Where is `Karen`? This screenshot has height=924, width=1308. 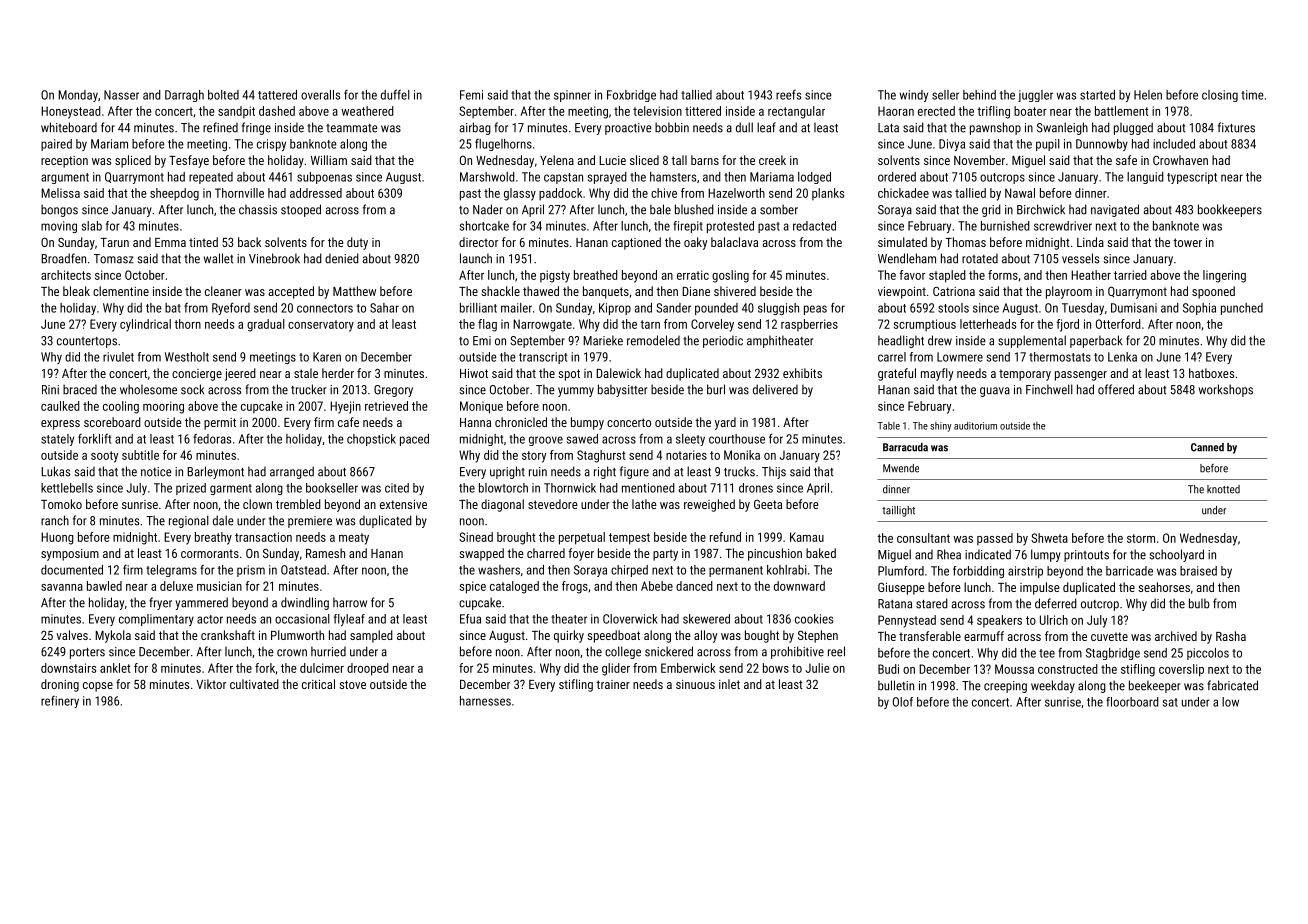 Karen is located at coordinates (327, 357).
